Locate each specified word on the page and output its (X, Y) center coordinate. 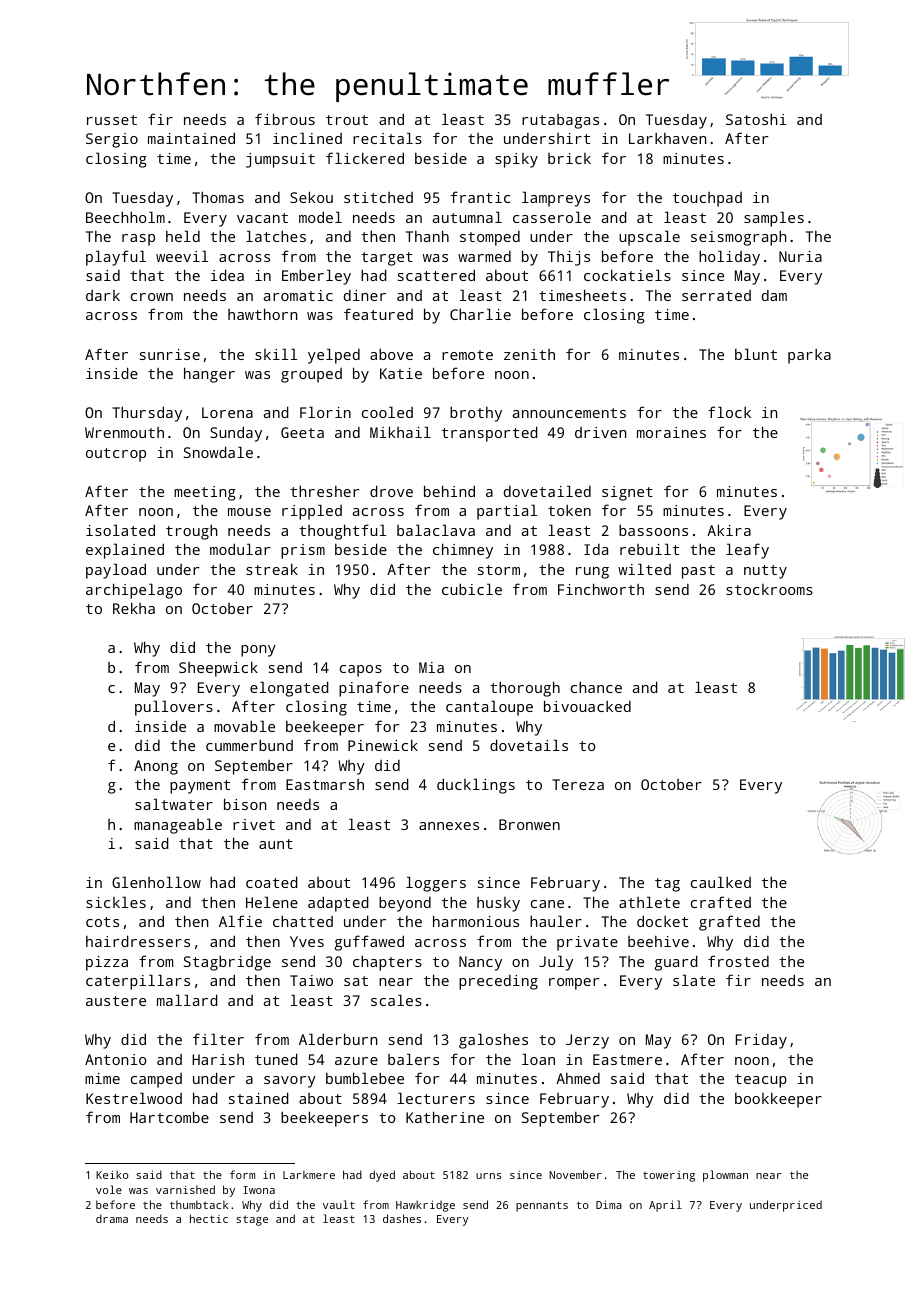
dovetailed (547, 491)
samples (774, 219)
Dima (609, 1204)
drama (112, 1218)
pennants (542, 1206)
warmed (484, 256)
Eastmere (627, 1059)
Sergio (112, 140)
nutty (765, 572)
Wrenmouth (124, 432)
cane (547, 904)
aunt (276, 844)
